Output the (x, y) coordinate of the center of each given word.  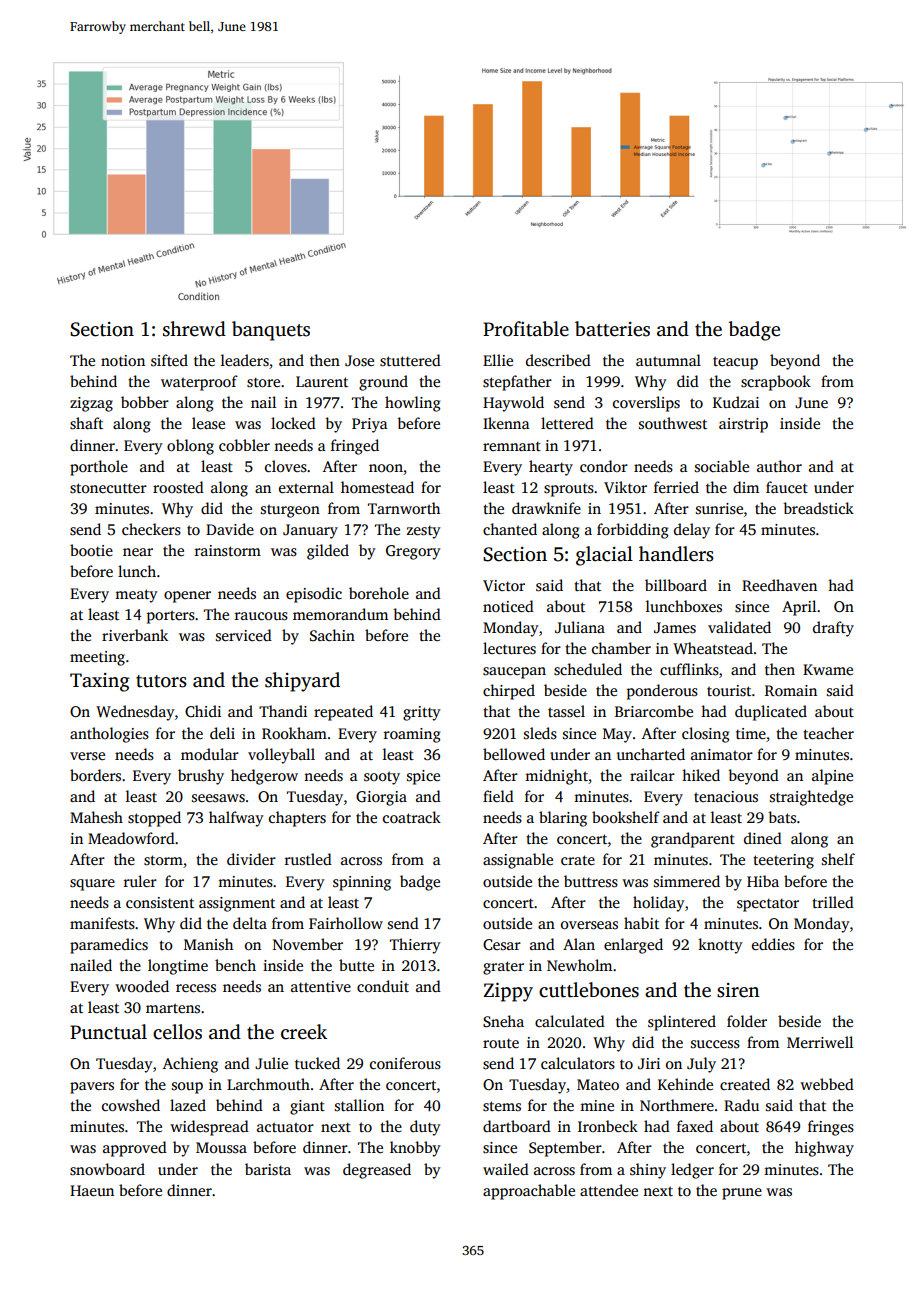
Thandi (283, 711)
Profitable (526, 329)
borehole (379, 593)
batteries (612, 329)
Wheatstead (713, 648)
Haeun (92, 1190)
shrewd (194, 329)
